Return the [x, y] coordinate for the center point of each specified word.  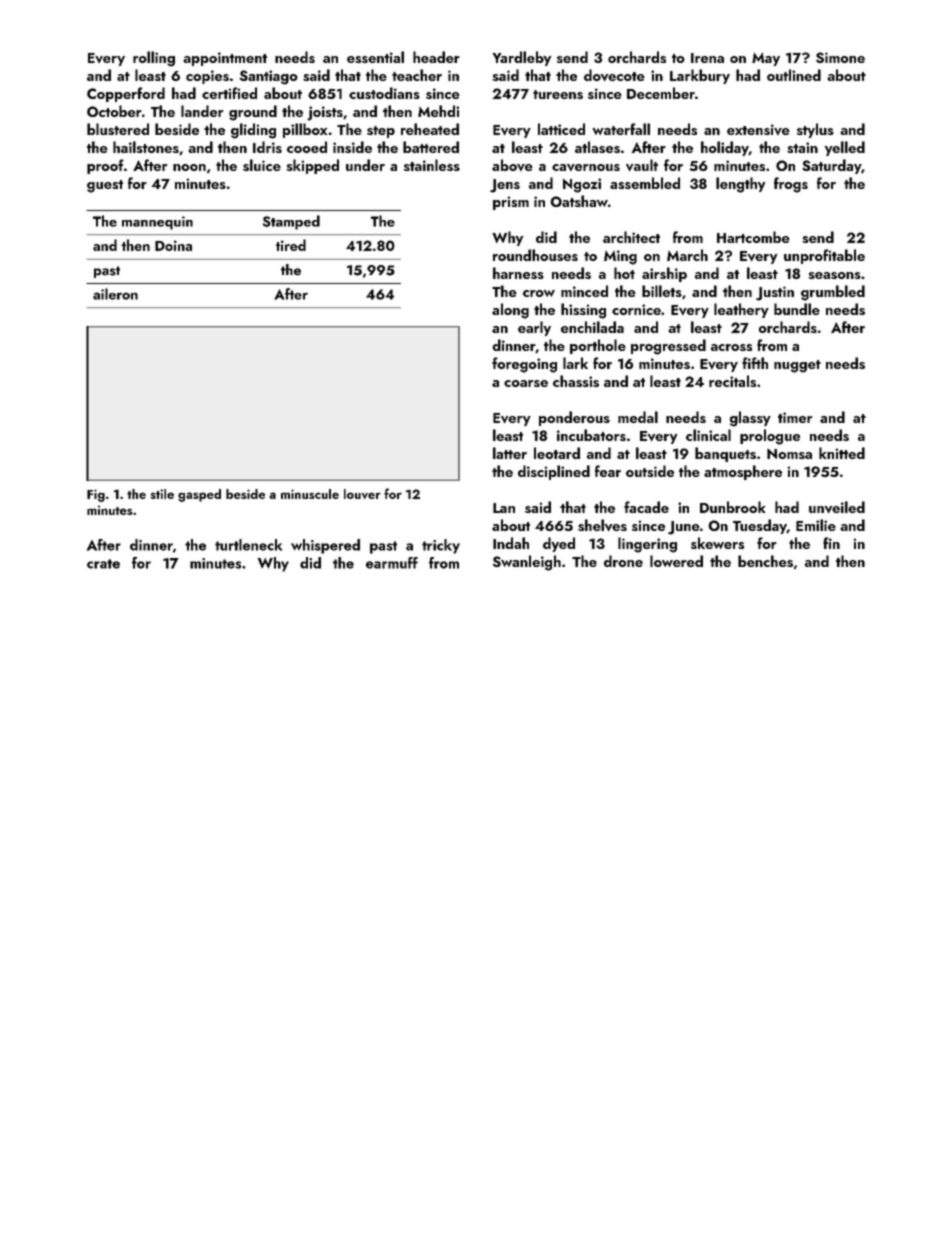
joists [325, 113]
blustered [118, 129]
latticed [561, 129]
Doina [173, 245]
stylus [815, 130]
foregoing [524, 365]
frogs [791, 185]
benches [765, 561]
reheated [430, 129]
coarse [526, 383]
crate [103, 564]
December [661, 93]
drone [623, 561]
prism [511, 203]
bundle [797, 309]
